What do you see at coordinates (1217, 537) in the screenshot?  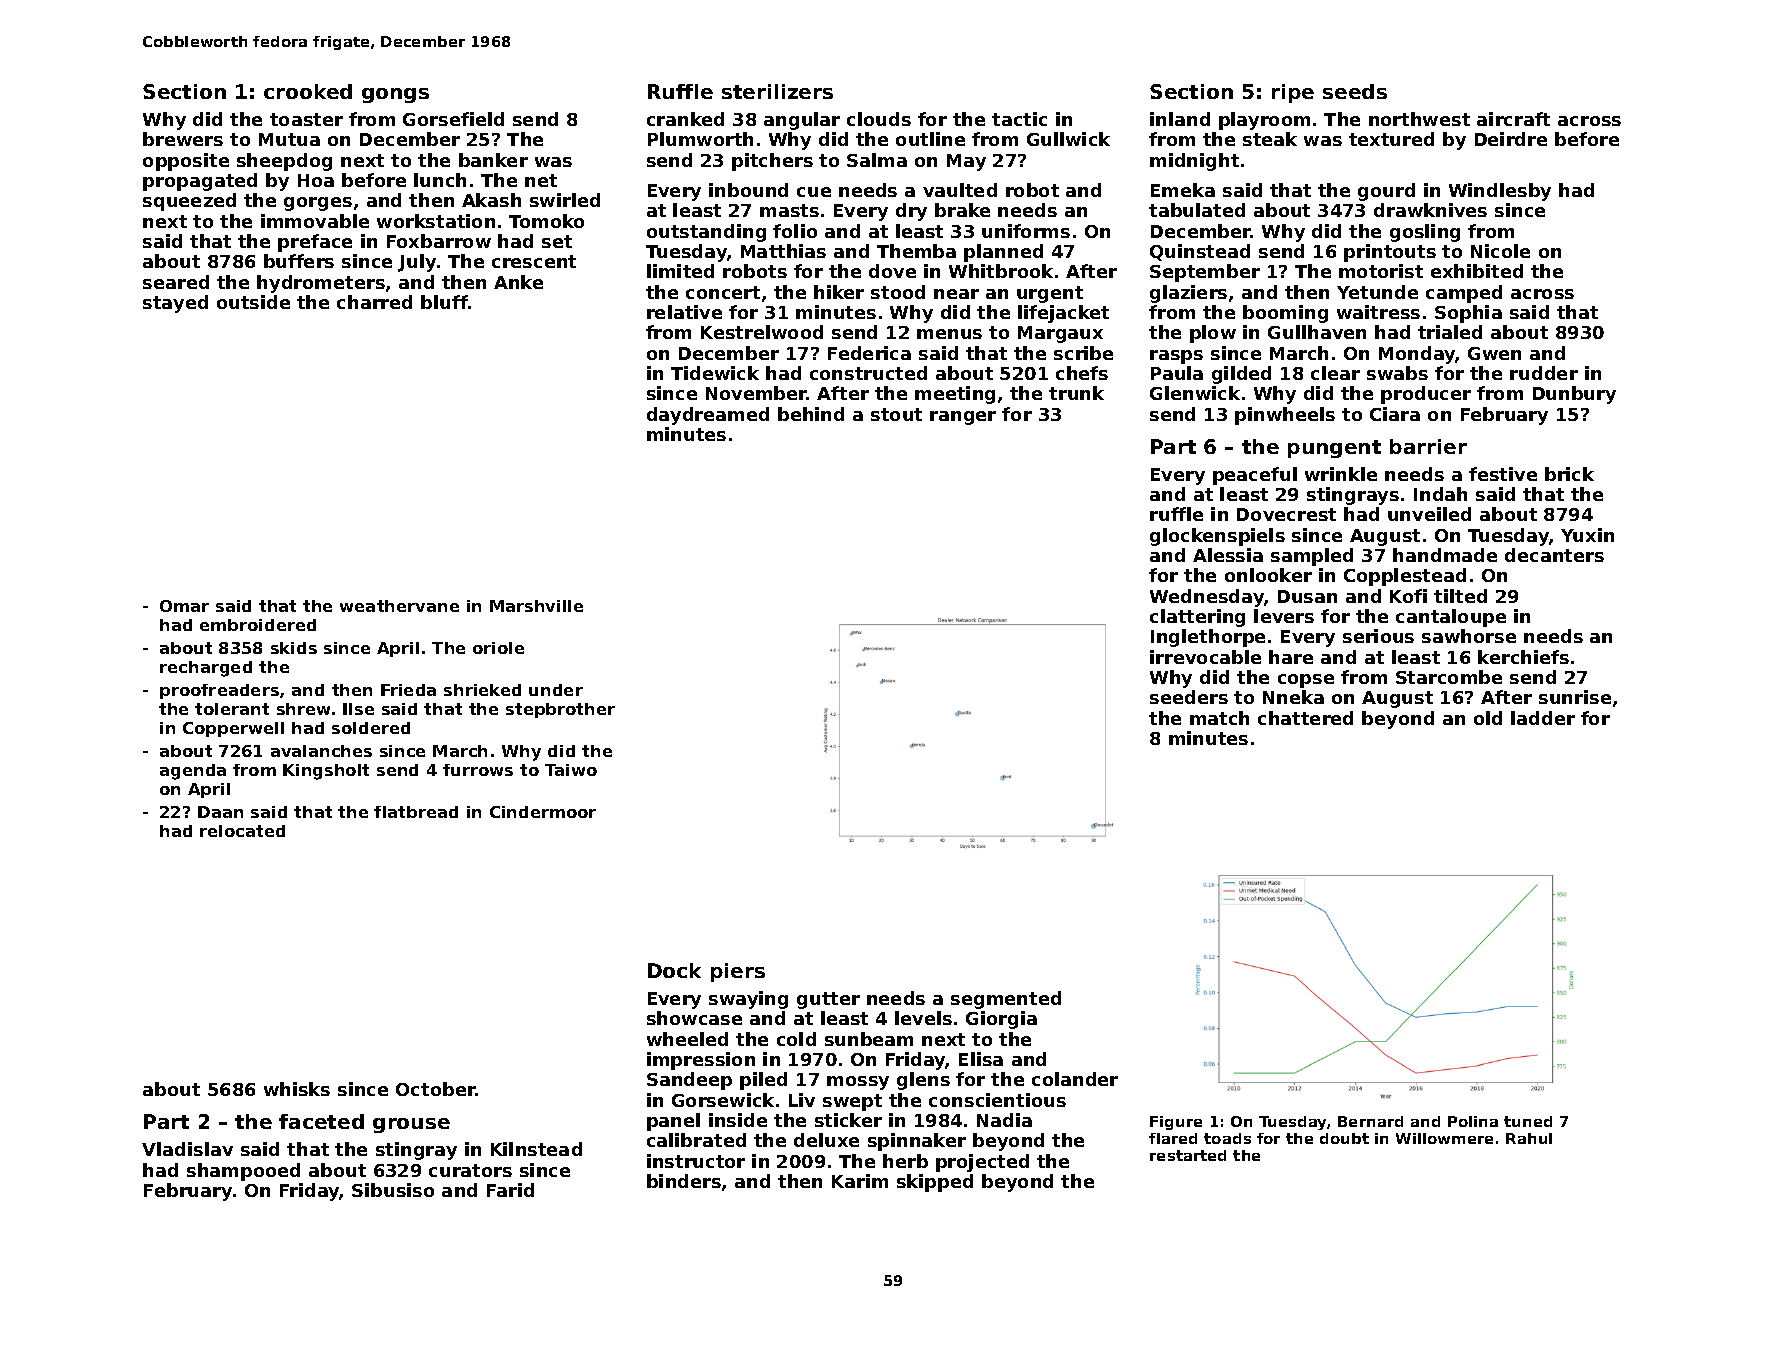 I see `glockenspiels` at bounding box center [1217, 537].
